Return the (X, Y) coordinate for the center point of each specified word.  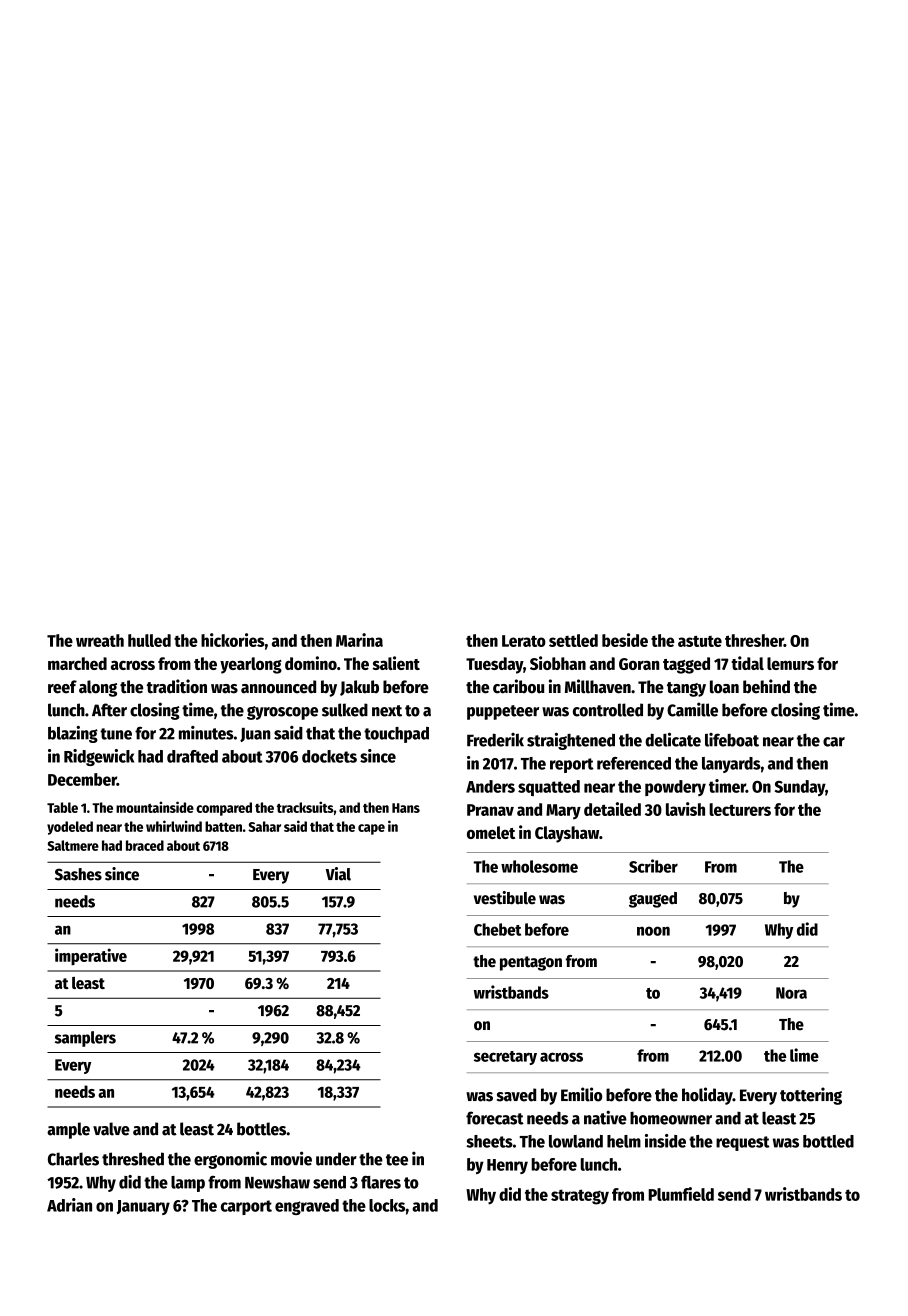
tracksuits (305, 807)
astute (700, 641)
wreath (100, 640)
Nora (791, 993)
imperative (91, 956)
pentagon (531, 963)
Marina (359, 640)
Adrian (69, 1205)
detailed (612, 809)
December (82, 779)
